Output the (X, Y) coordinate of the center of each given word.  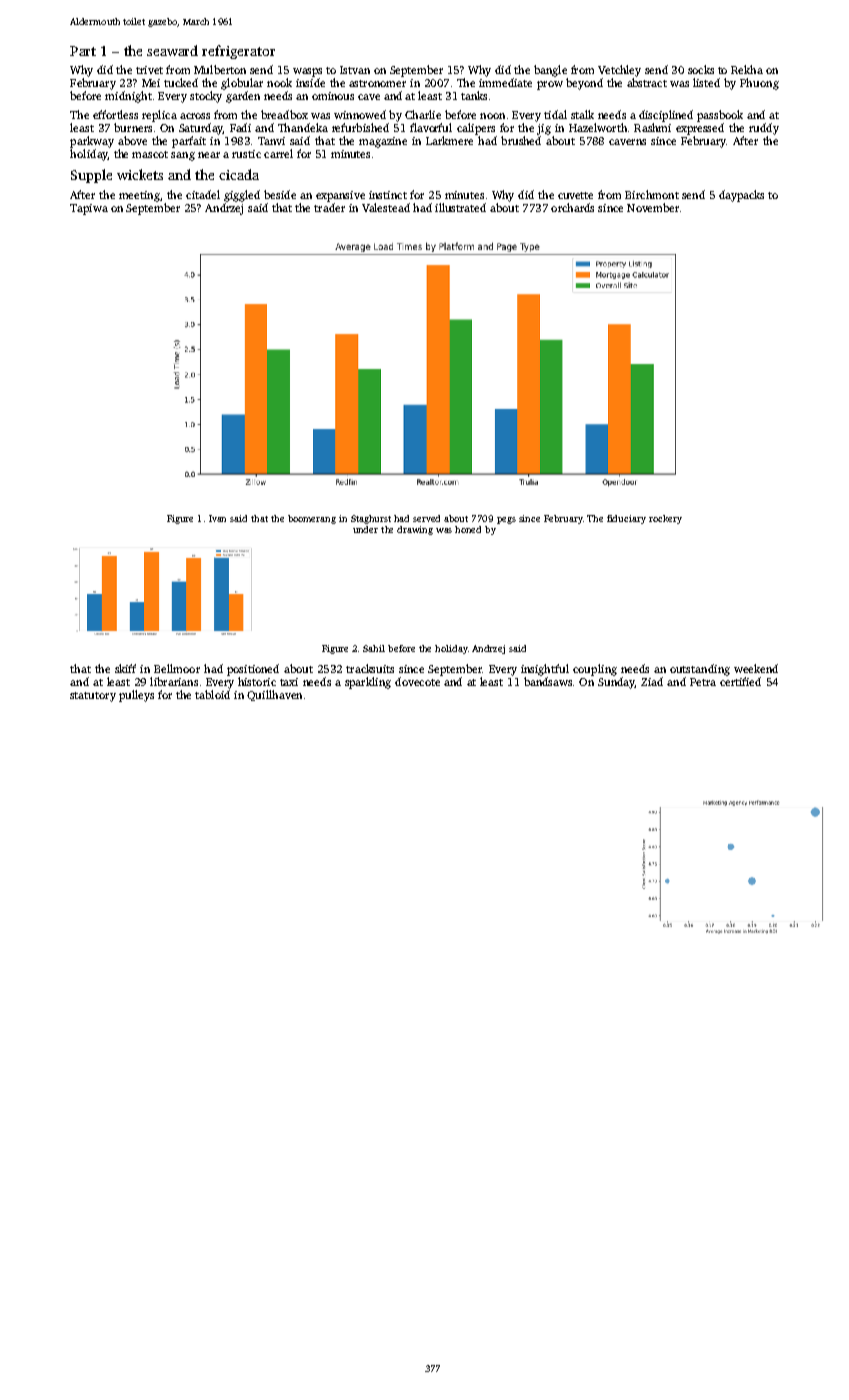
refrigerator (238, 52)
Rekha (747, 69)
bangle (550, 71)
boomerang (312, 519)
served (426, 518)
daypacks (741, 196)
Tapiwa (89, 209)
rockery (665, 519)
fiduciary (626, 519)
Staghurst (371, 519)
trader (329, 207)
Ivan (217, 518)
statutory (93, 697)
